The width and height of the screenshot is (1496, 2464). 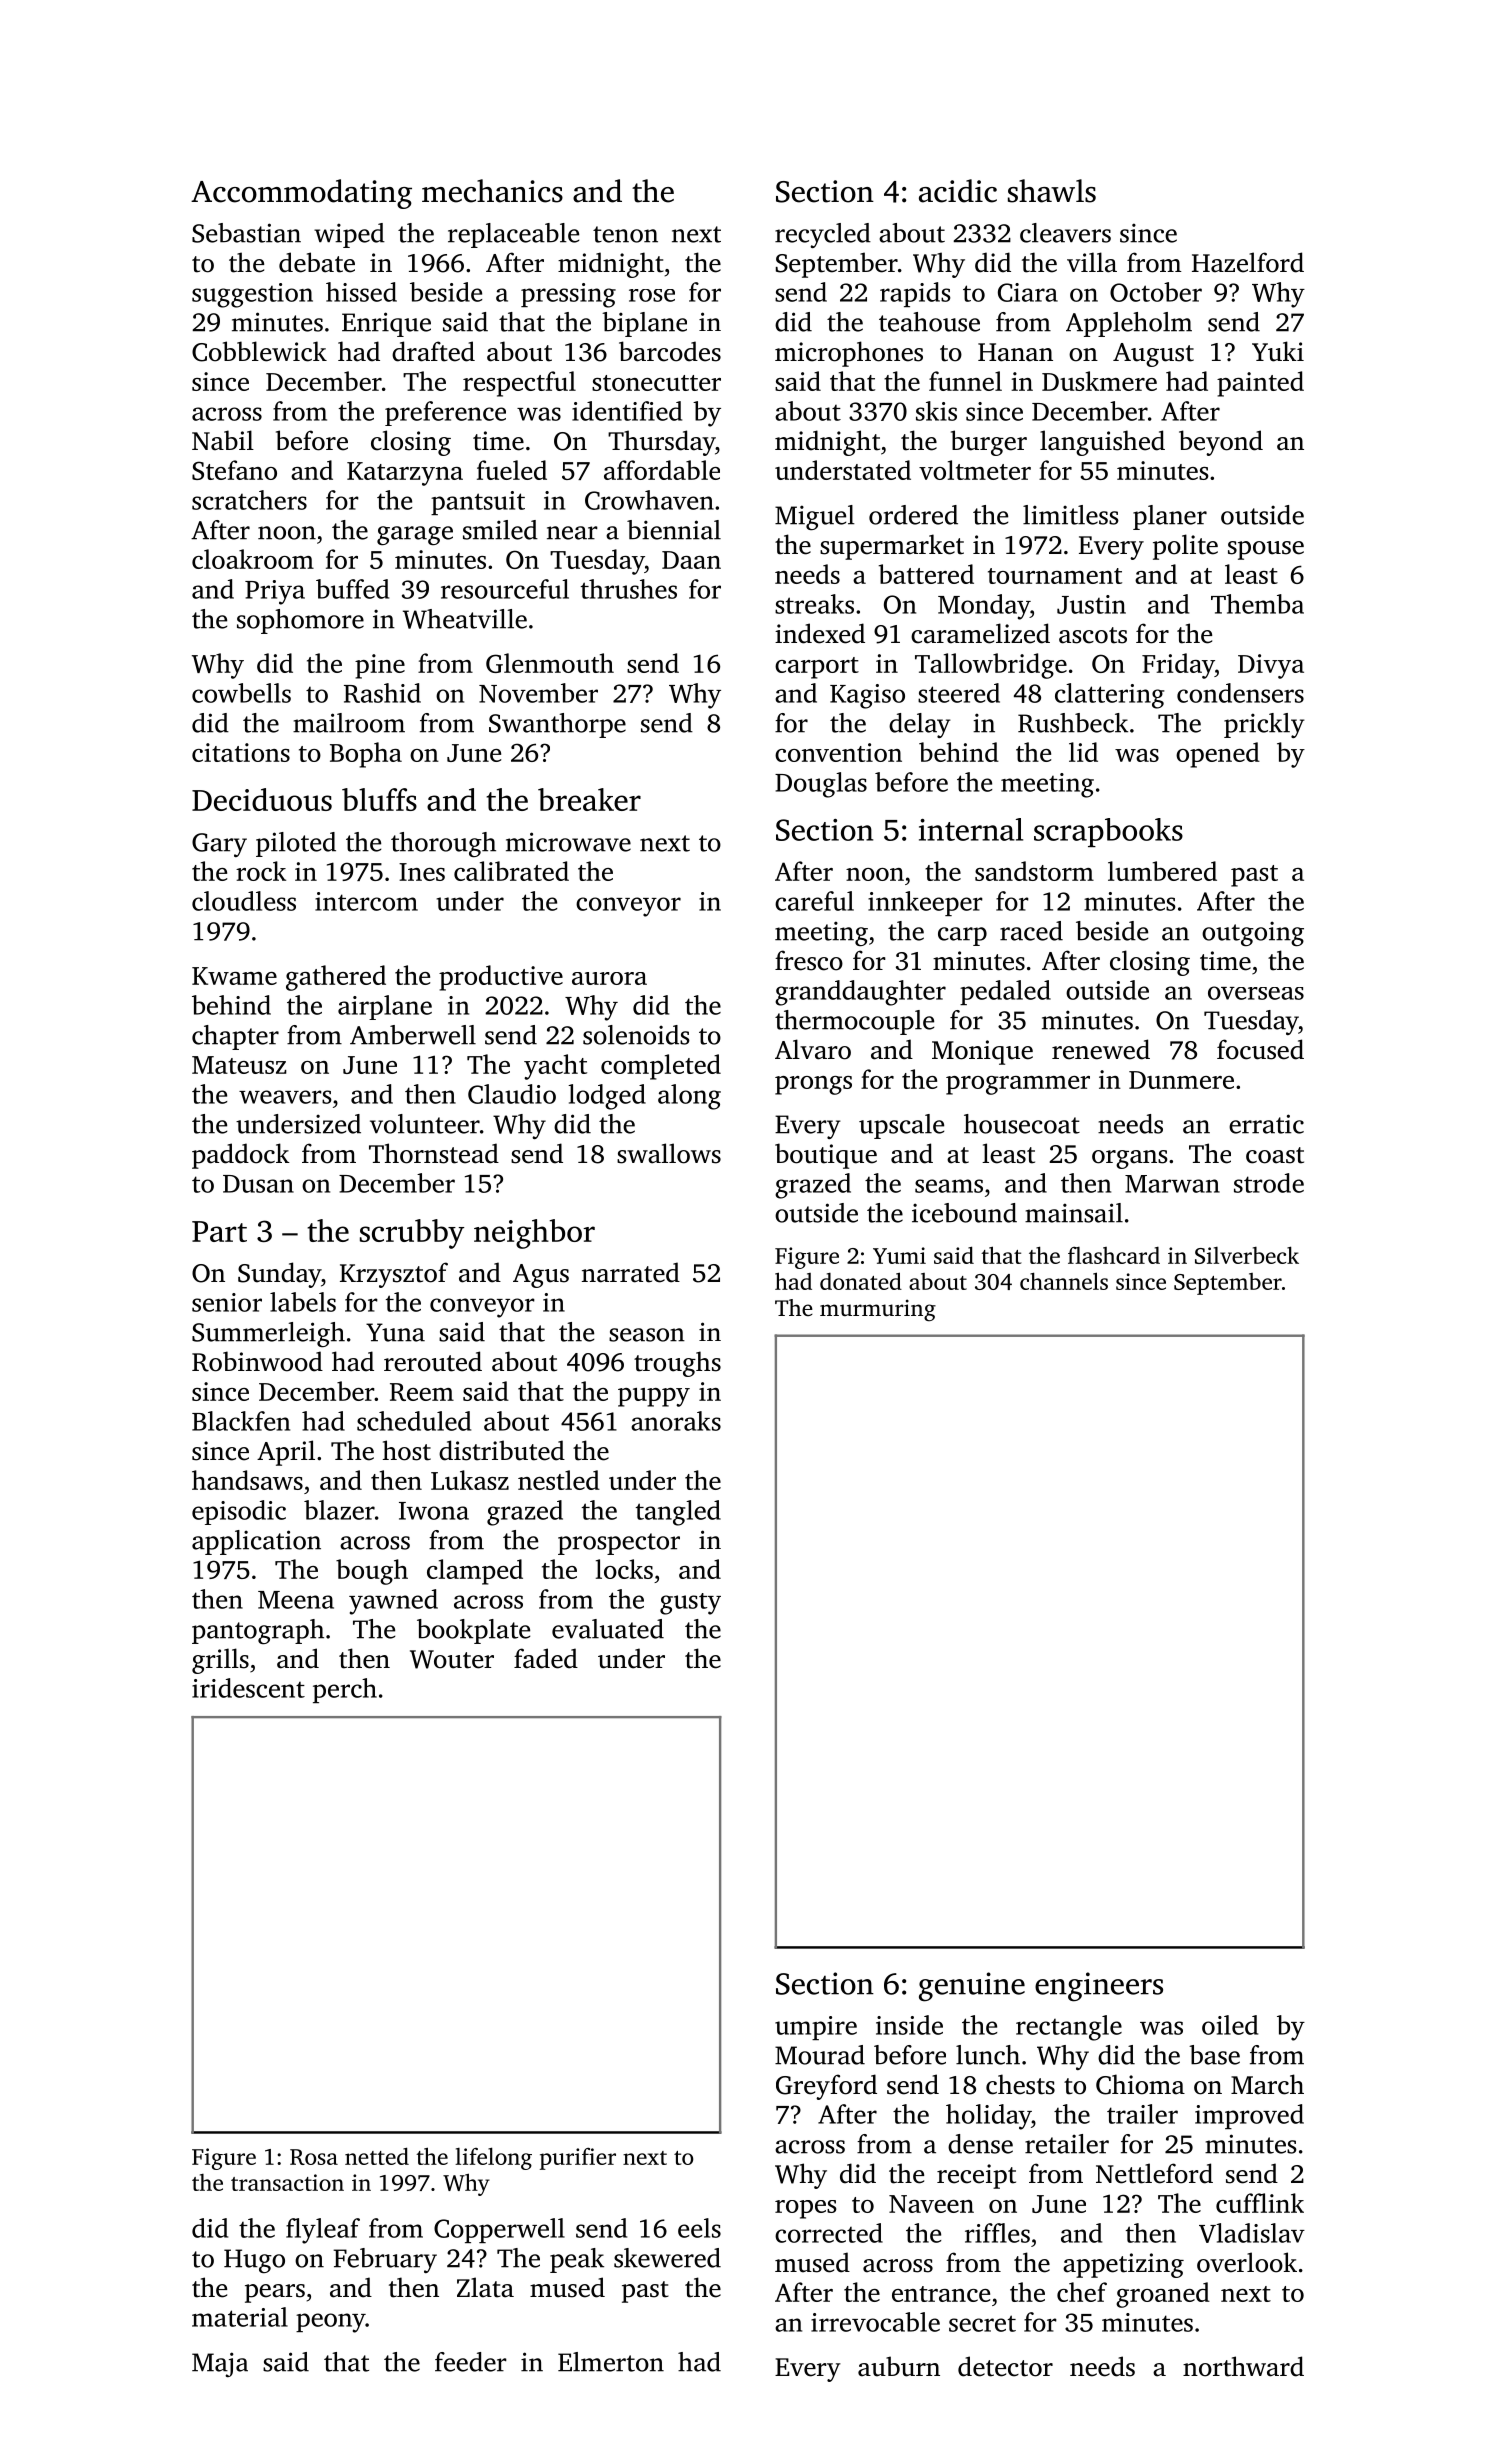 I want to click on Elmerton, so click(x=611, y=2362).
